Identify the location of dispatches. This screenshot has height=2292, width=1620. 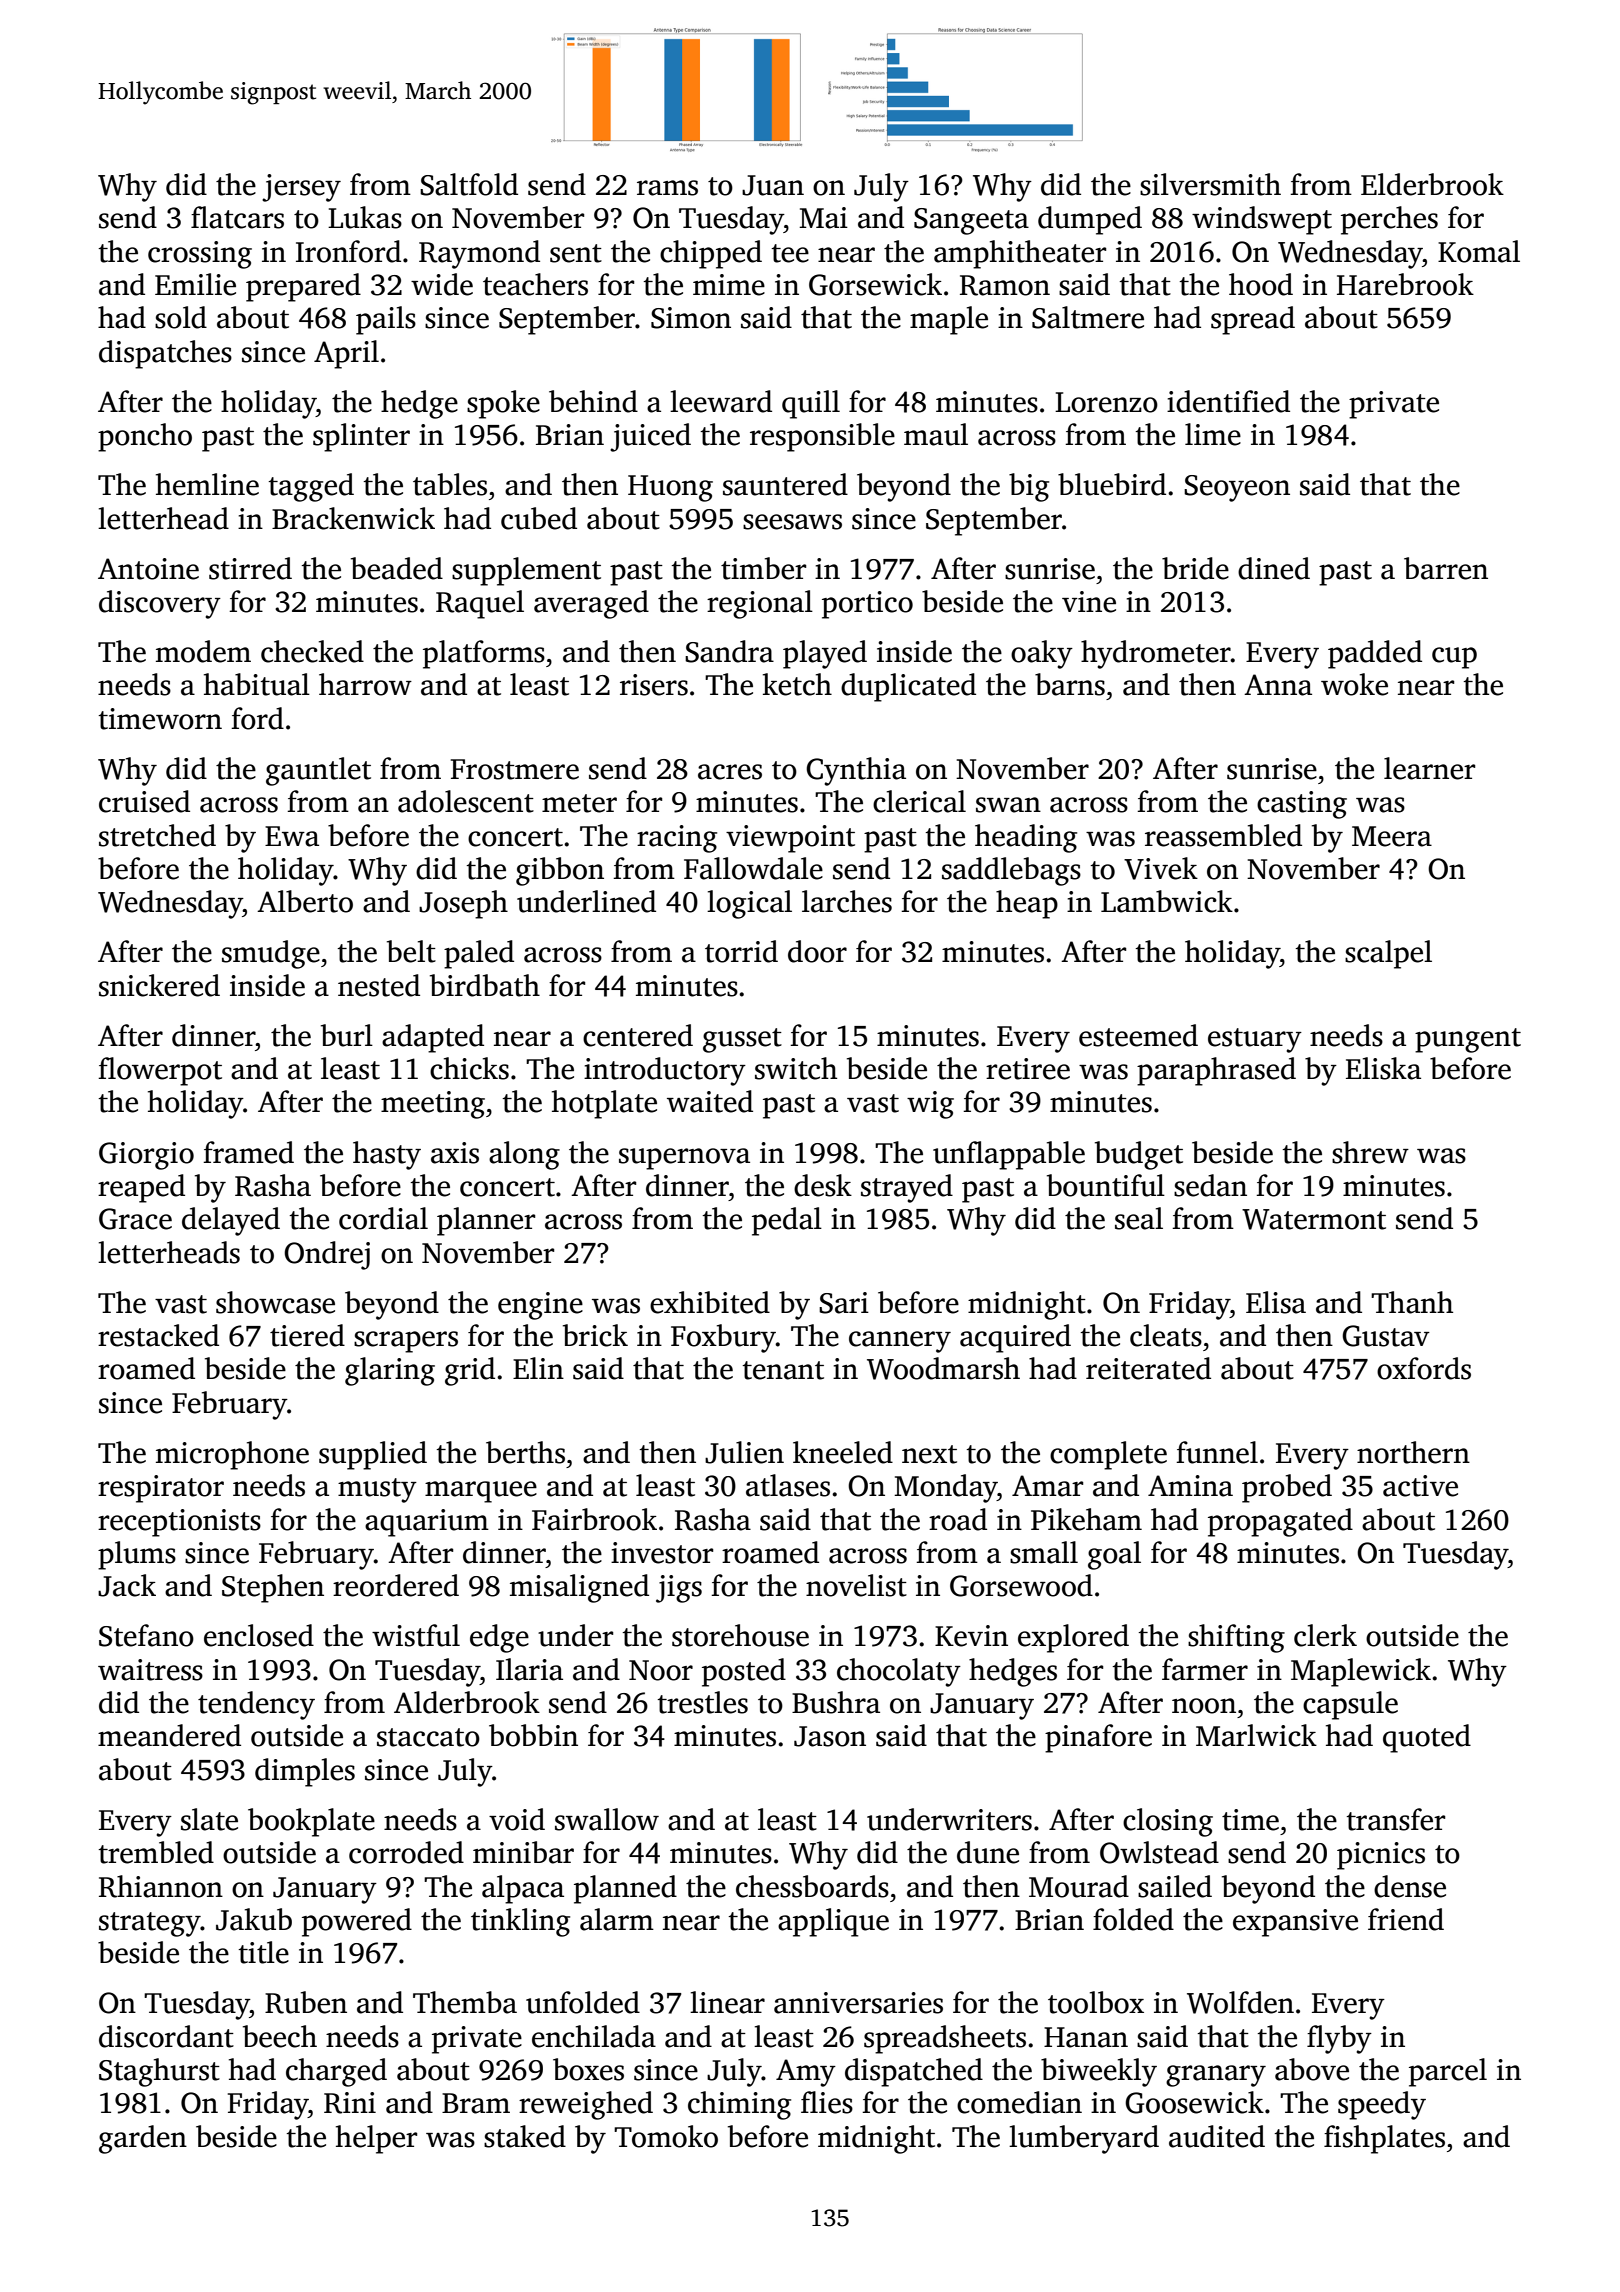
(165, 354).
